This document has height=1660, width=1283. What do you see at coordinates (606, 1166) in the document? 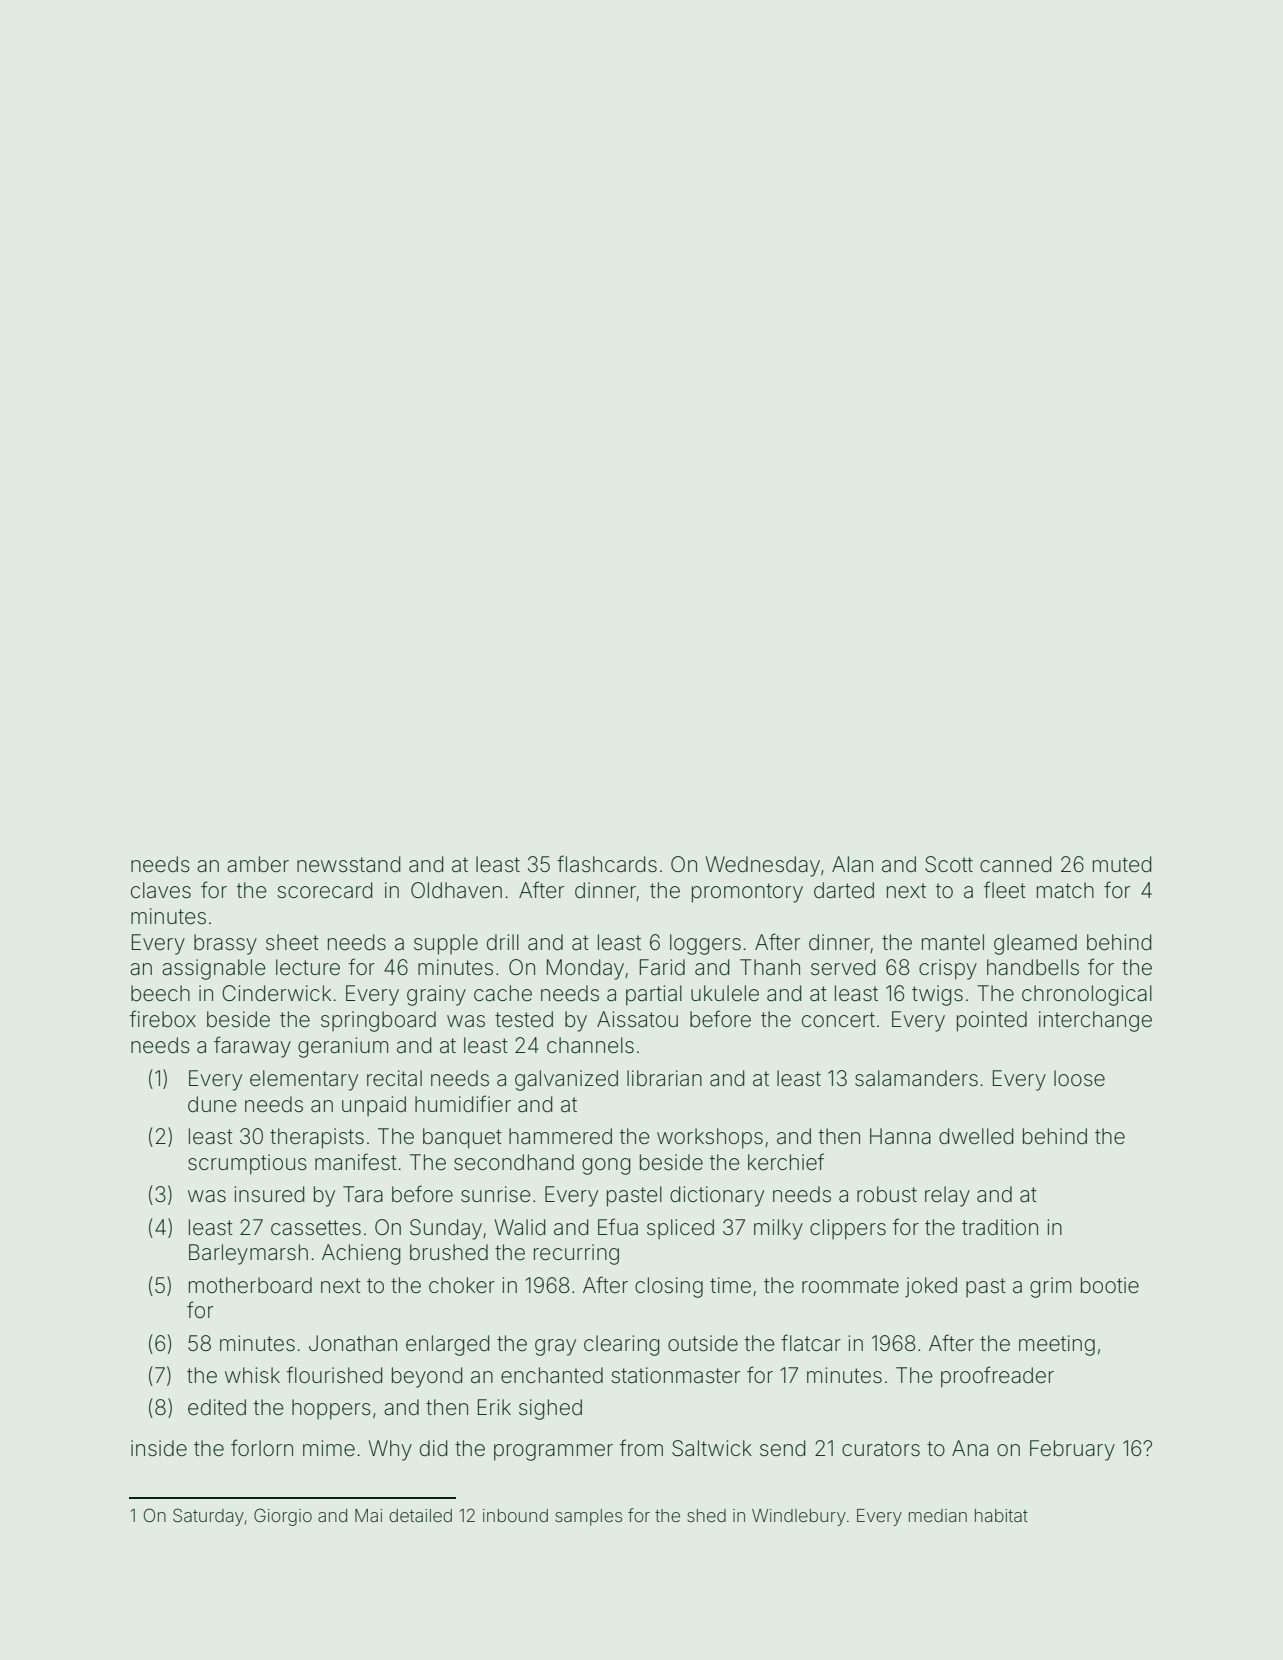
I see `gong` at bounding box center [606, 1166].
